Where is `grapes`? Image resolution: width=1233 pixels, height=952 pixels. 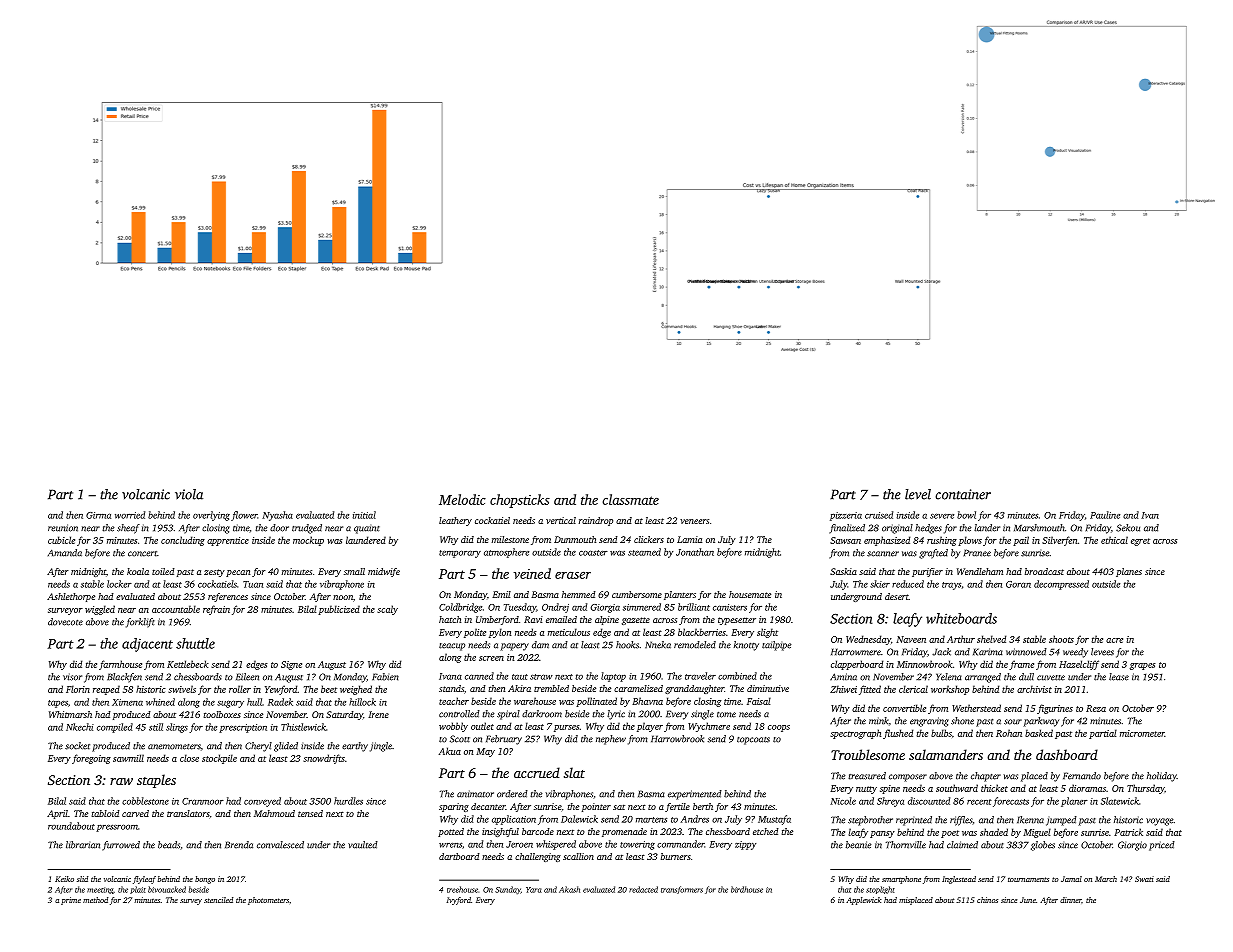
grapes is located at coordinates (1143, 666).
